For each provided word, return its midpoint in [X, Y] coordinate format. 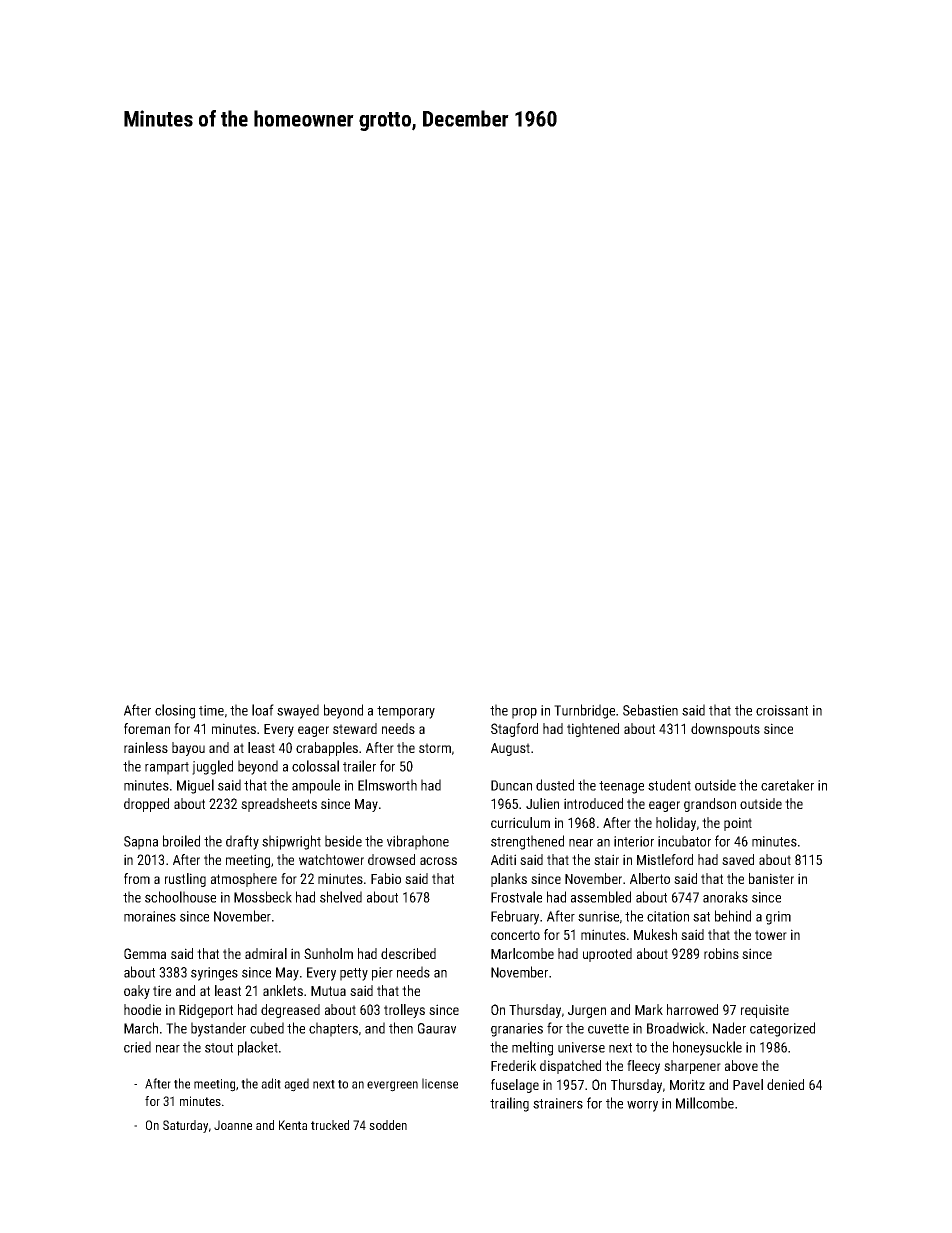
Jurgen [587, 1011]
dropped [146, 805]
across [438, 861]
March [141, 1028]
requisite [765, 1011]
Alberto [650, 878]
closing [175, 711]
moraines [150, 916]
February [515, 917]
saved [738, 859]
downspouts [725, 730]
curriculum [520, 822]
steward [355, 728]
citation [668, 916]
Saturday [185, 1126]
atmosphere [244, 880]
